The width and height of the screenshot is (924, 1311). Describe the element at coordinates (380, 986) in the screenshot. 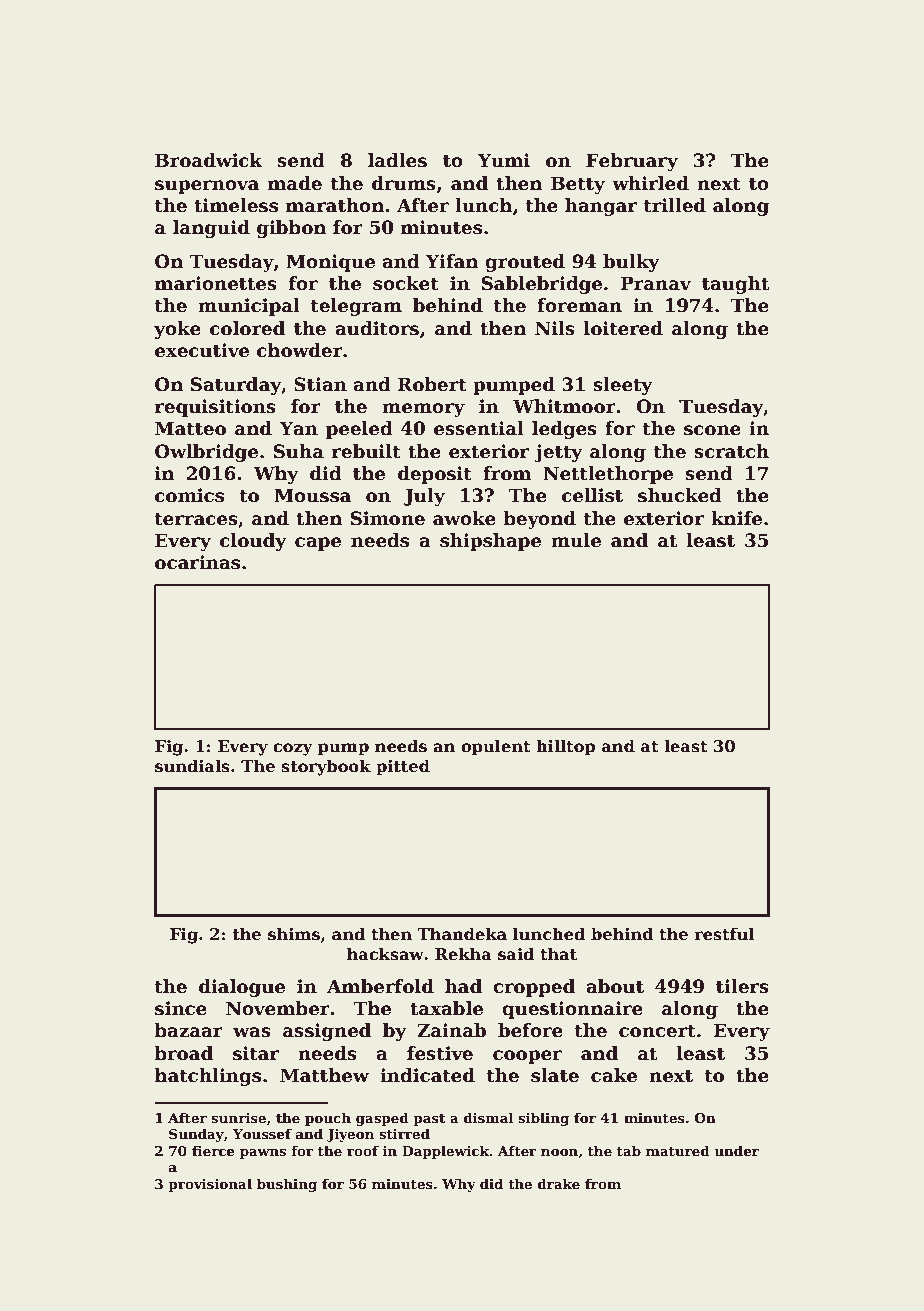

I see `Amberfold` at that location.
